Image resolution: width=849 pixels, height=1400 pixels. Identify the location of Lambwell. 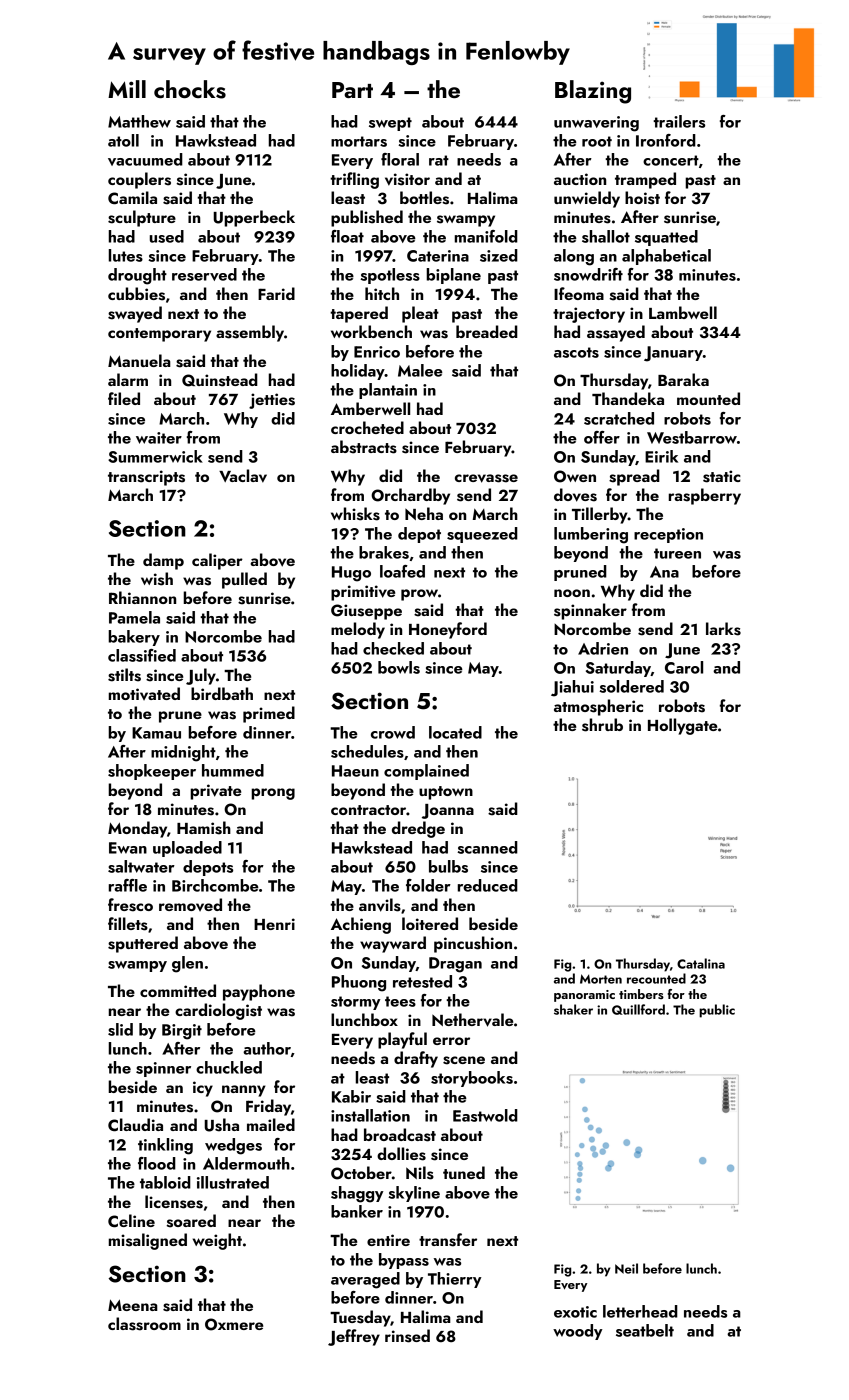
(683, 312).
